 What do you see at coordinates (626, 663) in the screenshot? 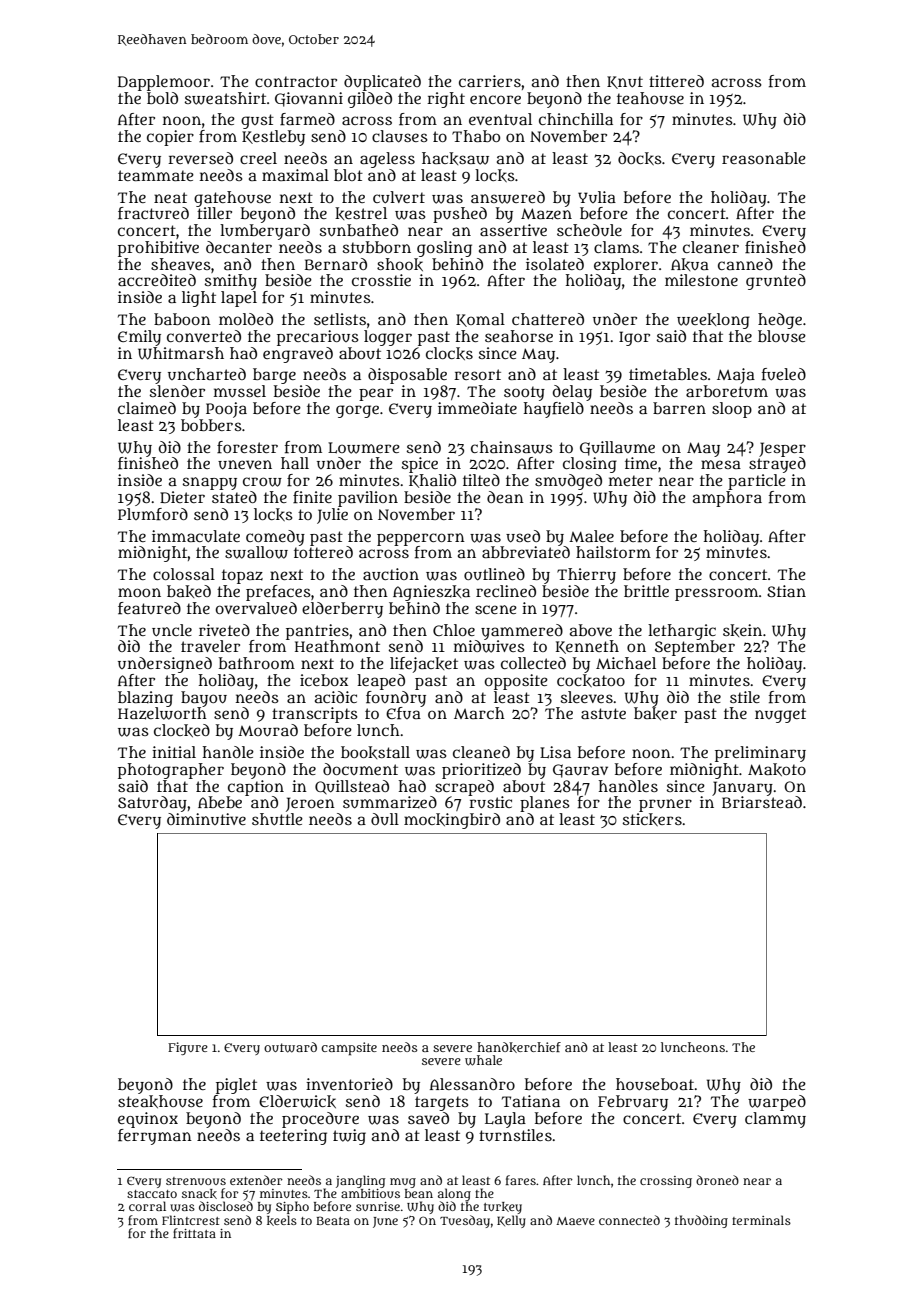
I see `Michael` at bounding box center [626, 663].
